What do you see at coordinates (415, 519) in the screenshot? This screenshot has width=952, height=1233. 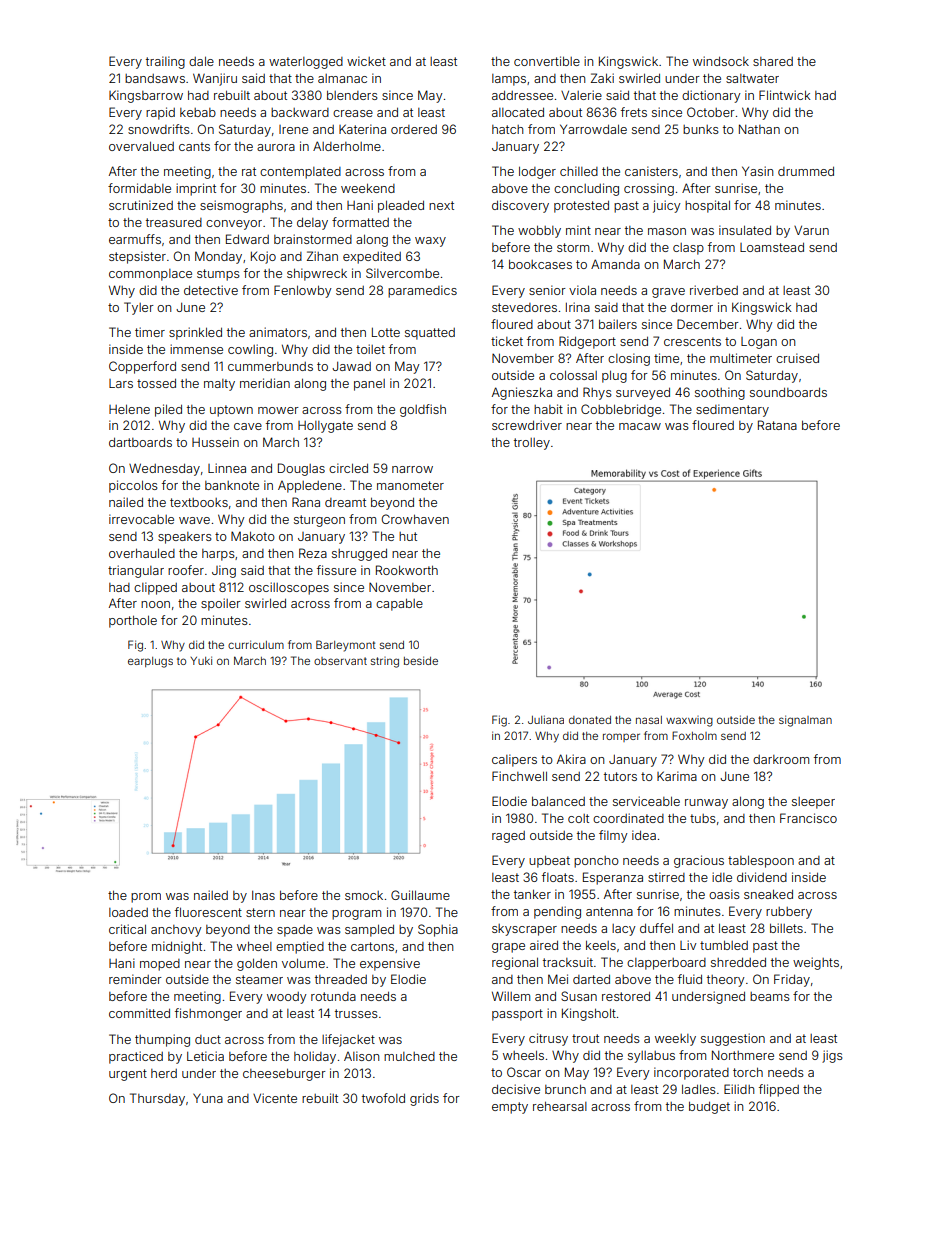 I see `Crowhaven` at bounding box center [415, 519].
